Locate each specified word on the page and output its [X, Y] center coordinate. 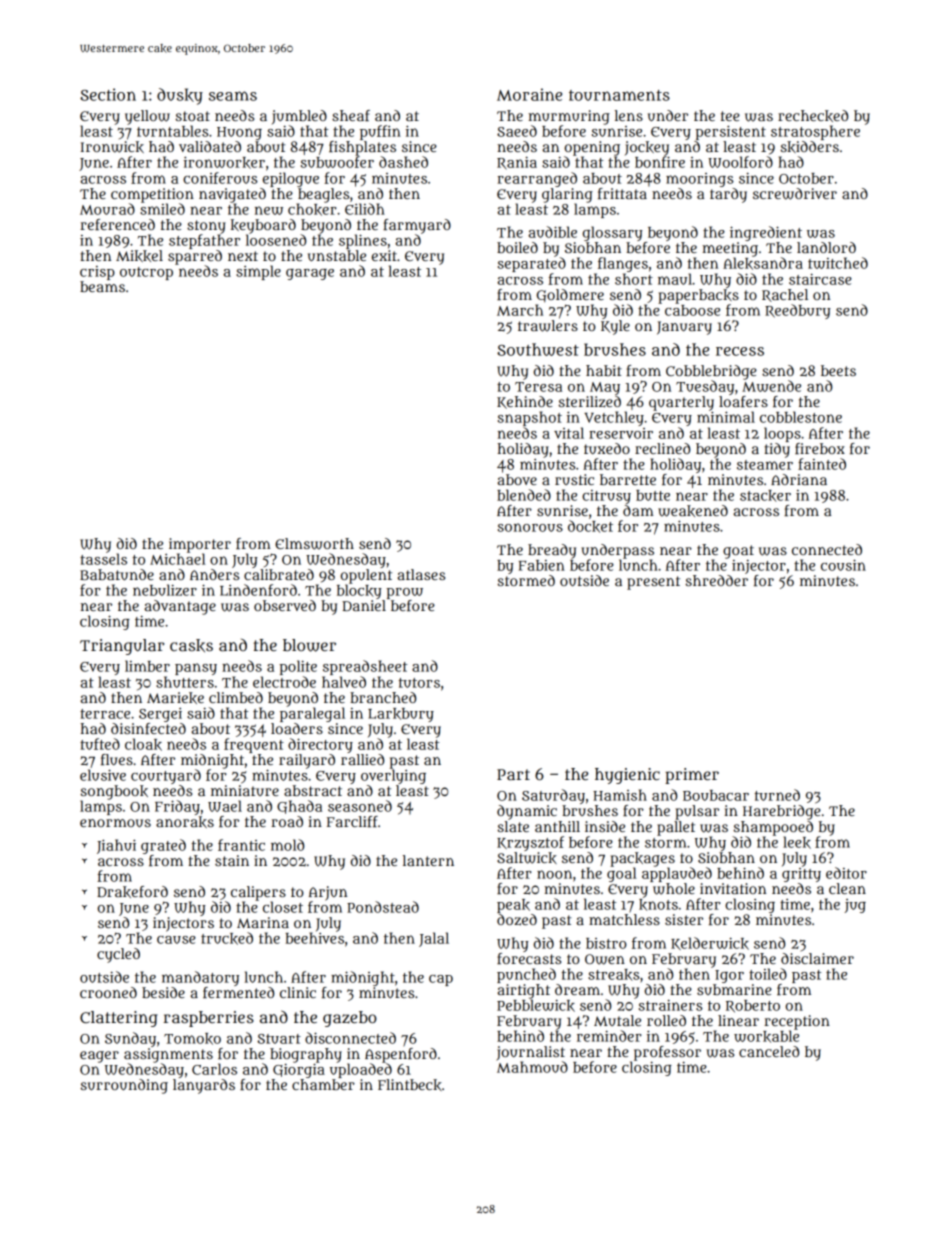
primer [692, 776]
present [653, 583]
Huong [239, 133]
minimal [726, 417]
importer [200, 545]
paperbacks [698, 296]
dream [577, 989]
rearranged [537, 179]
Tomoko [192, 1039]
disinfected [148, 728]
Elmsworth [314, 544]
